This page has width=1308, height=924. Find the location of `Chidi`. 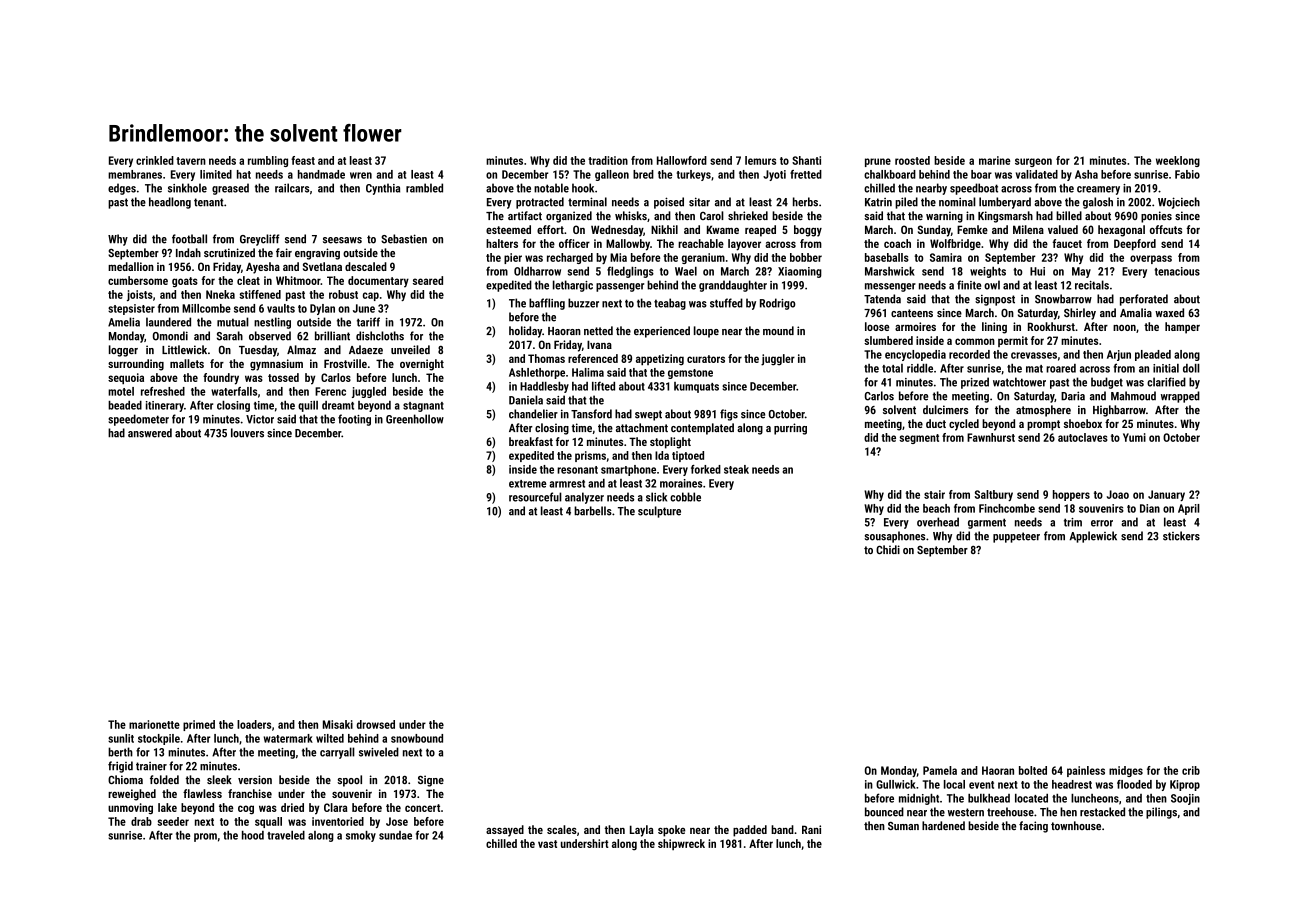

Chidi is located at coordinates (888, 549).
